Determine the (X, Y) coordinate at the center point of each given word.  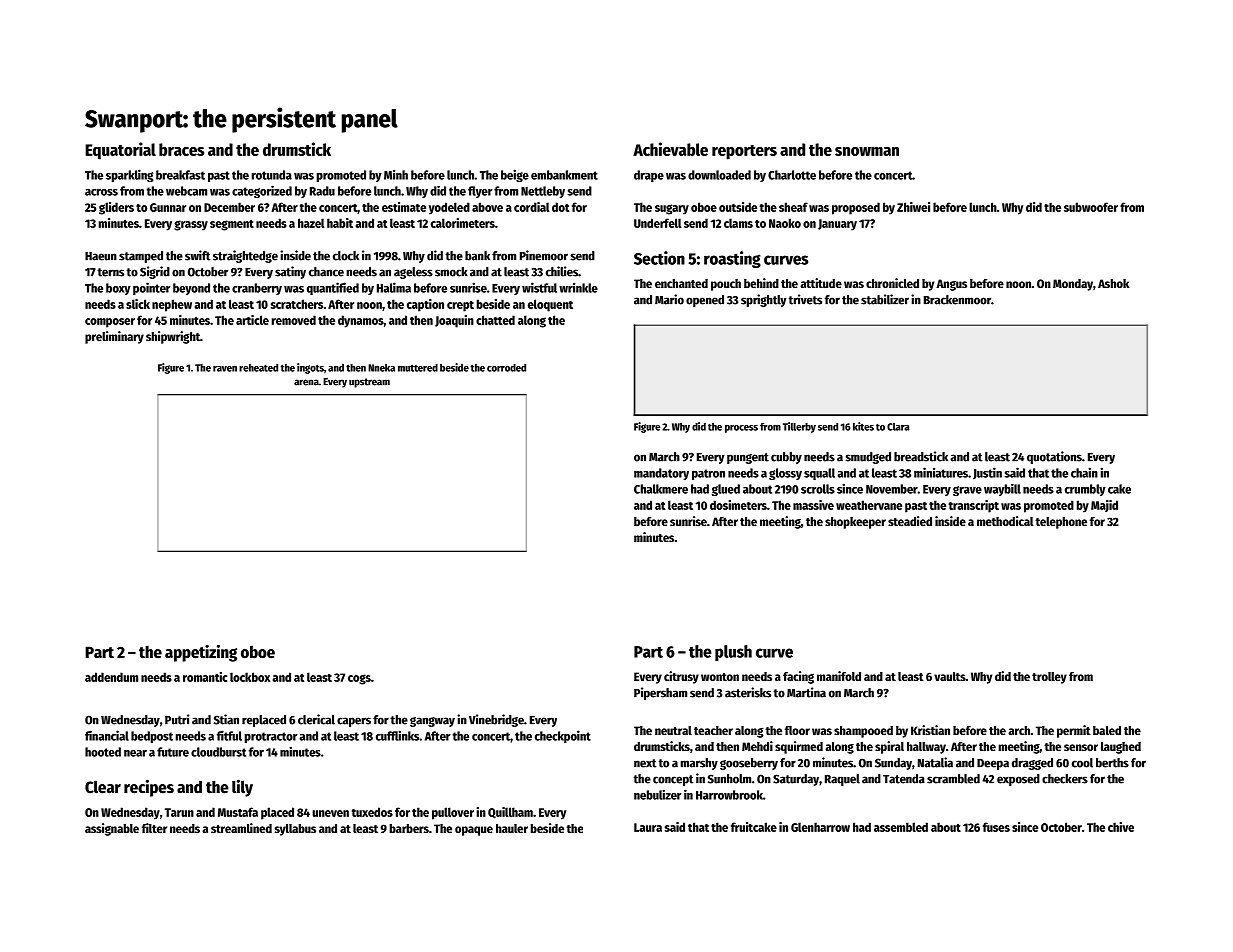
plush (733, 653)
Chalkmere (661, 489)
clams (738, 223)
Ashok (1113, 283)
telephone (1061, 523)
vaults (950, 676)
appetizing (201, 653)
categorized (262, 192)
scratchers (297, 304)
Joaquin (454, 321)
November (892, 489)
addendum (111, 677)
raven (225, 369)
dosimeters (738, 505)
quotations (1054, 457)
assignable (112, 829)
